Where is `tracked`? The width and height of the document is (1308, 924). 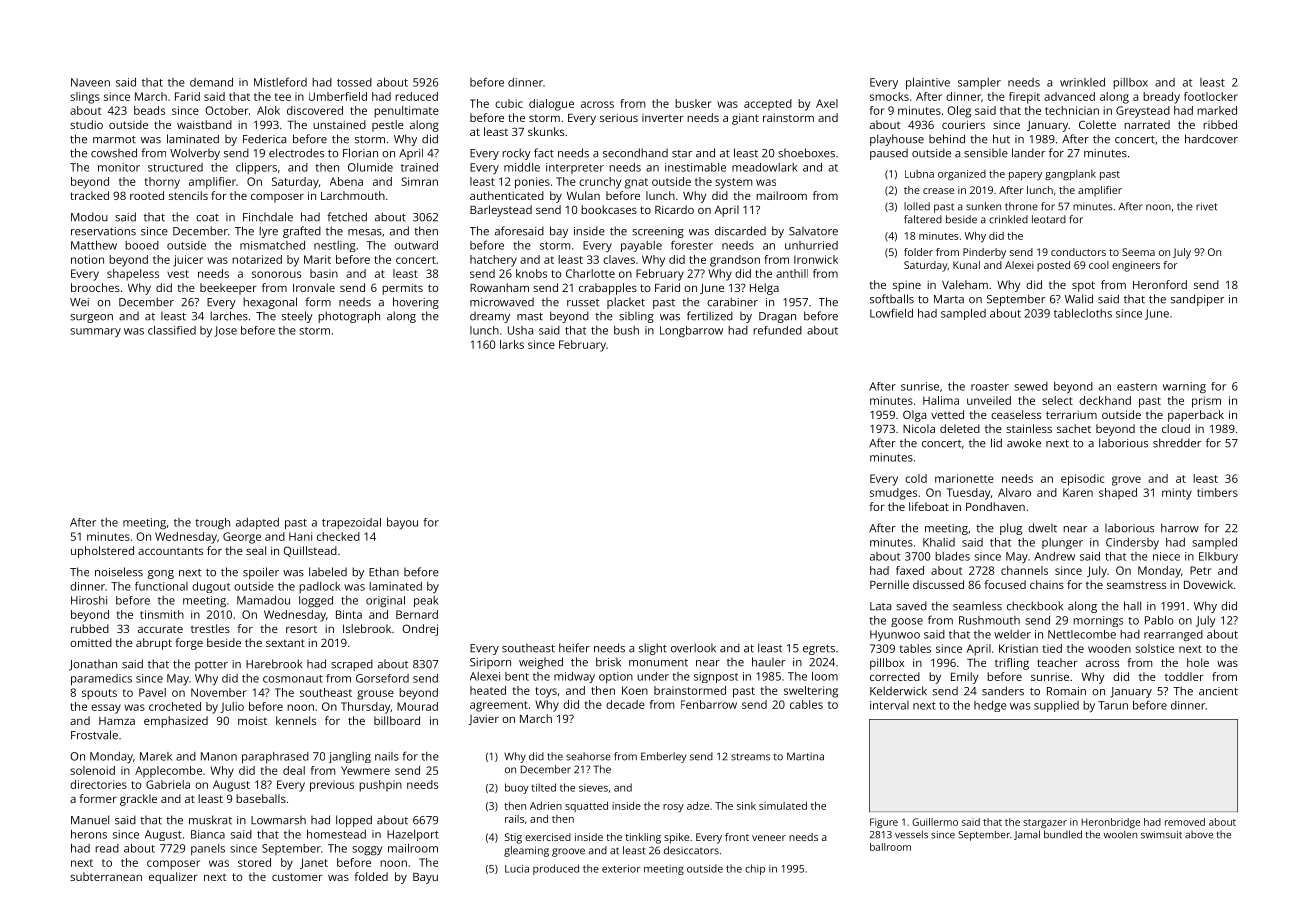
tracked is located at coordinates (89, 195).
